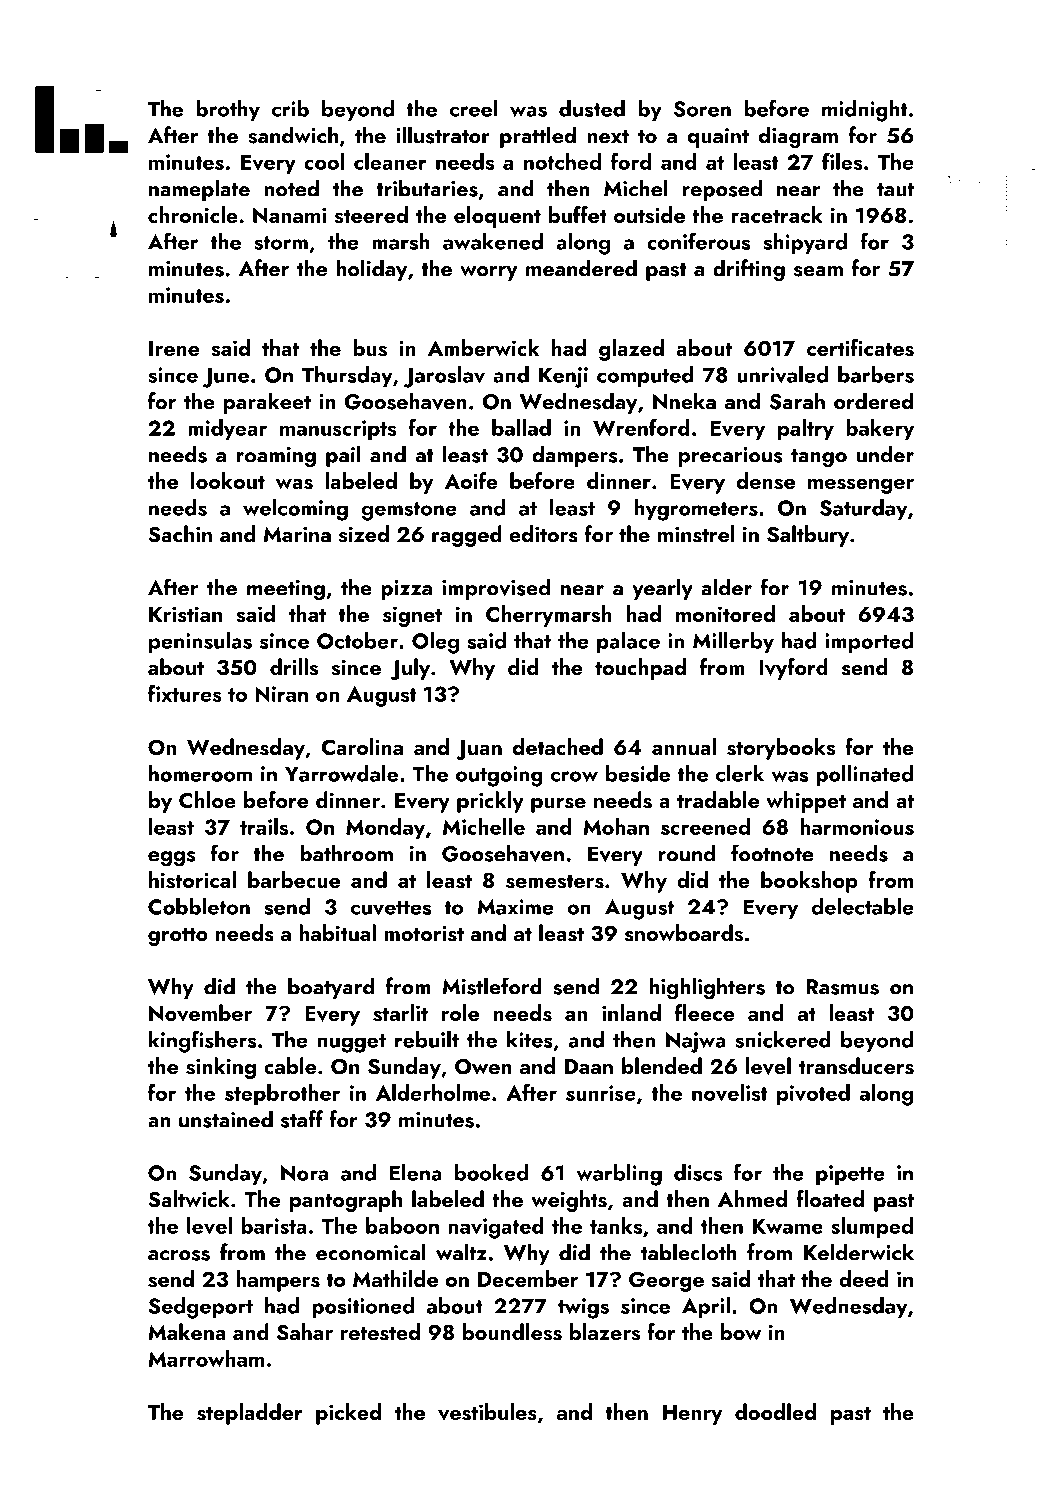 Image resolution: width=1062 pixels, height=1508 pixels. I want to click on harmonious, so click(857, 826).
